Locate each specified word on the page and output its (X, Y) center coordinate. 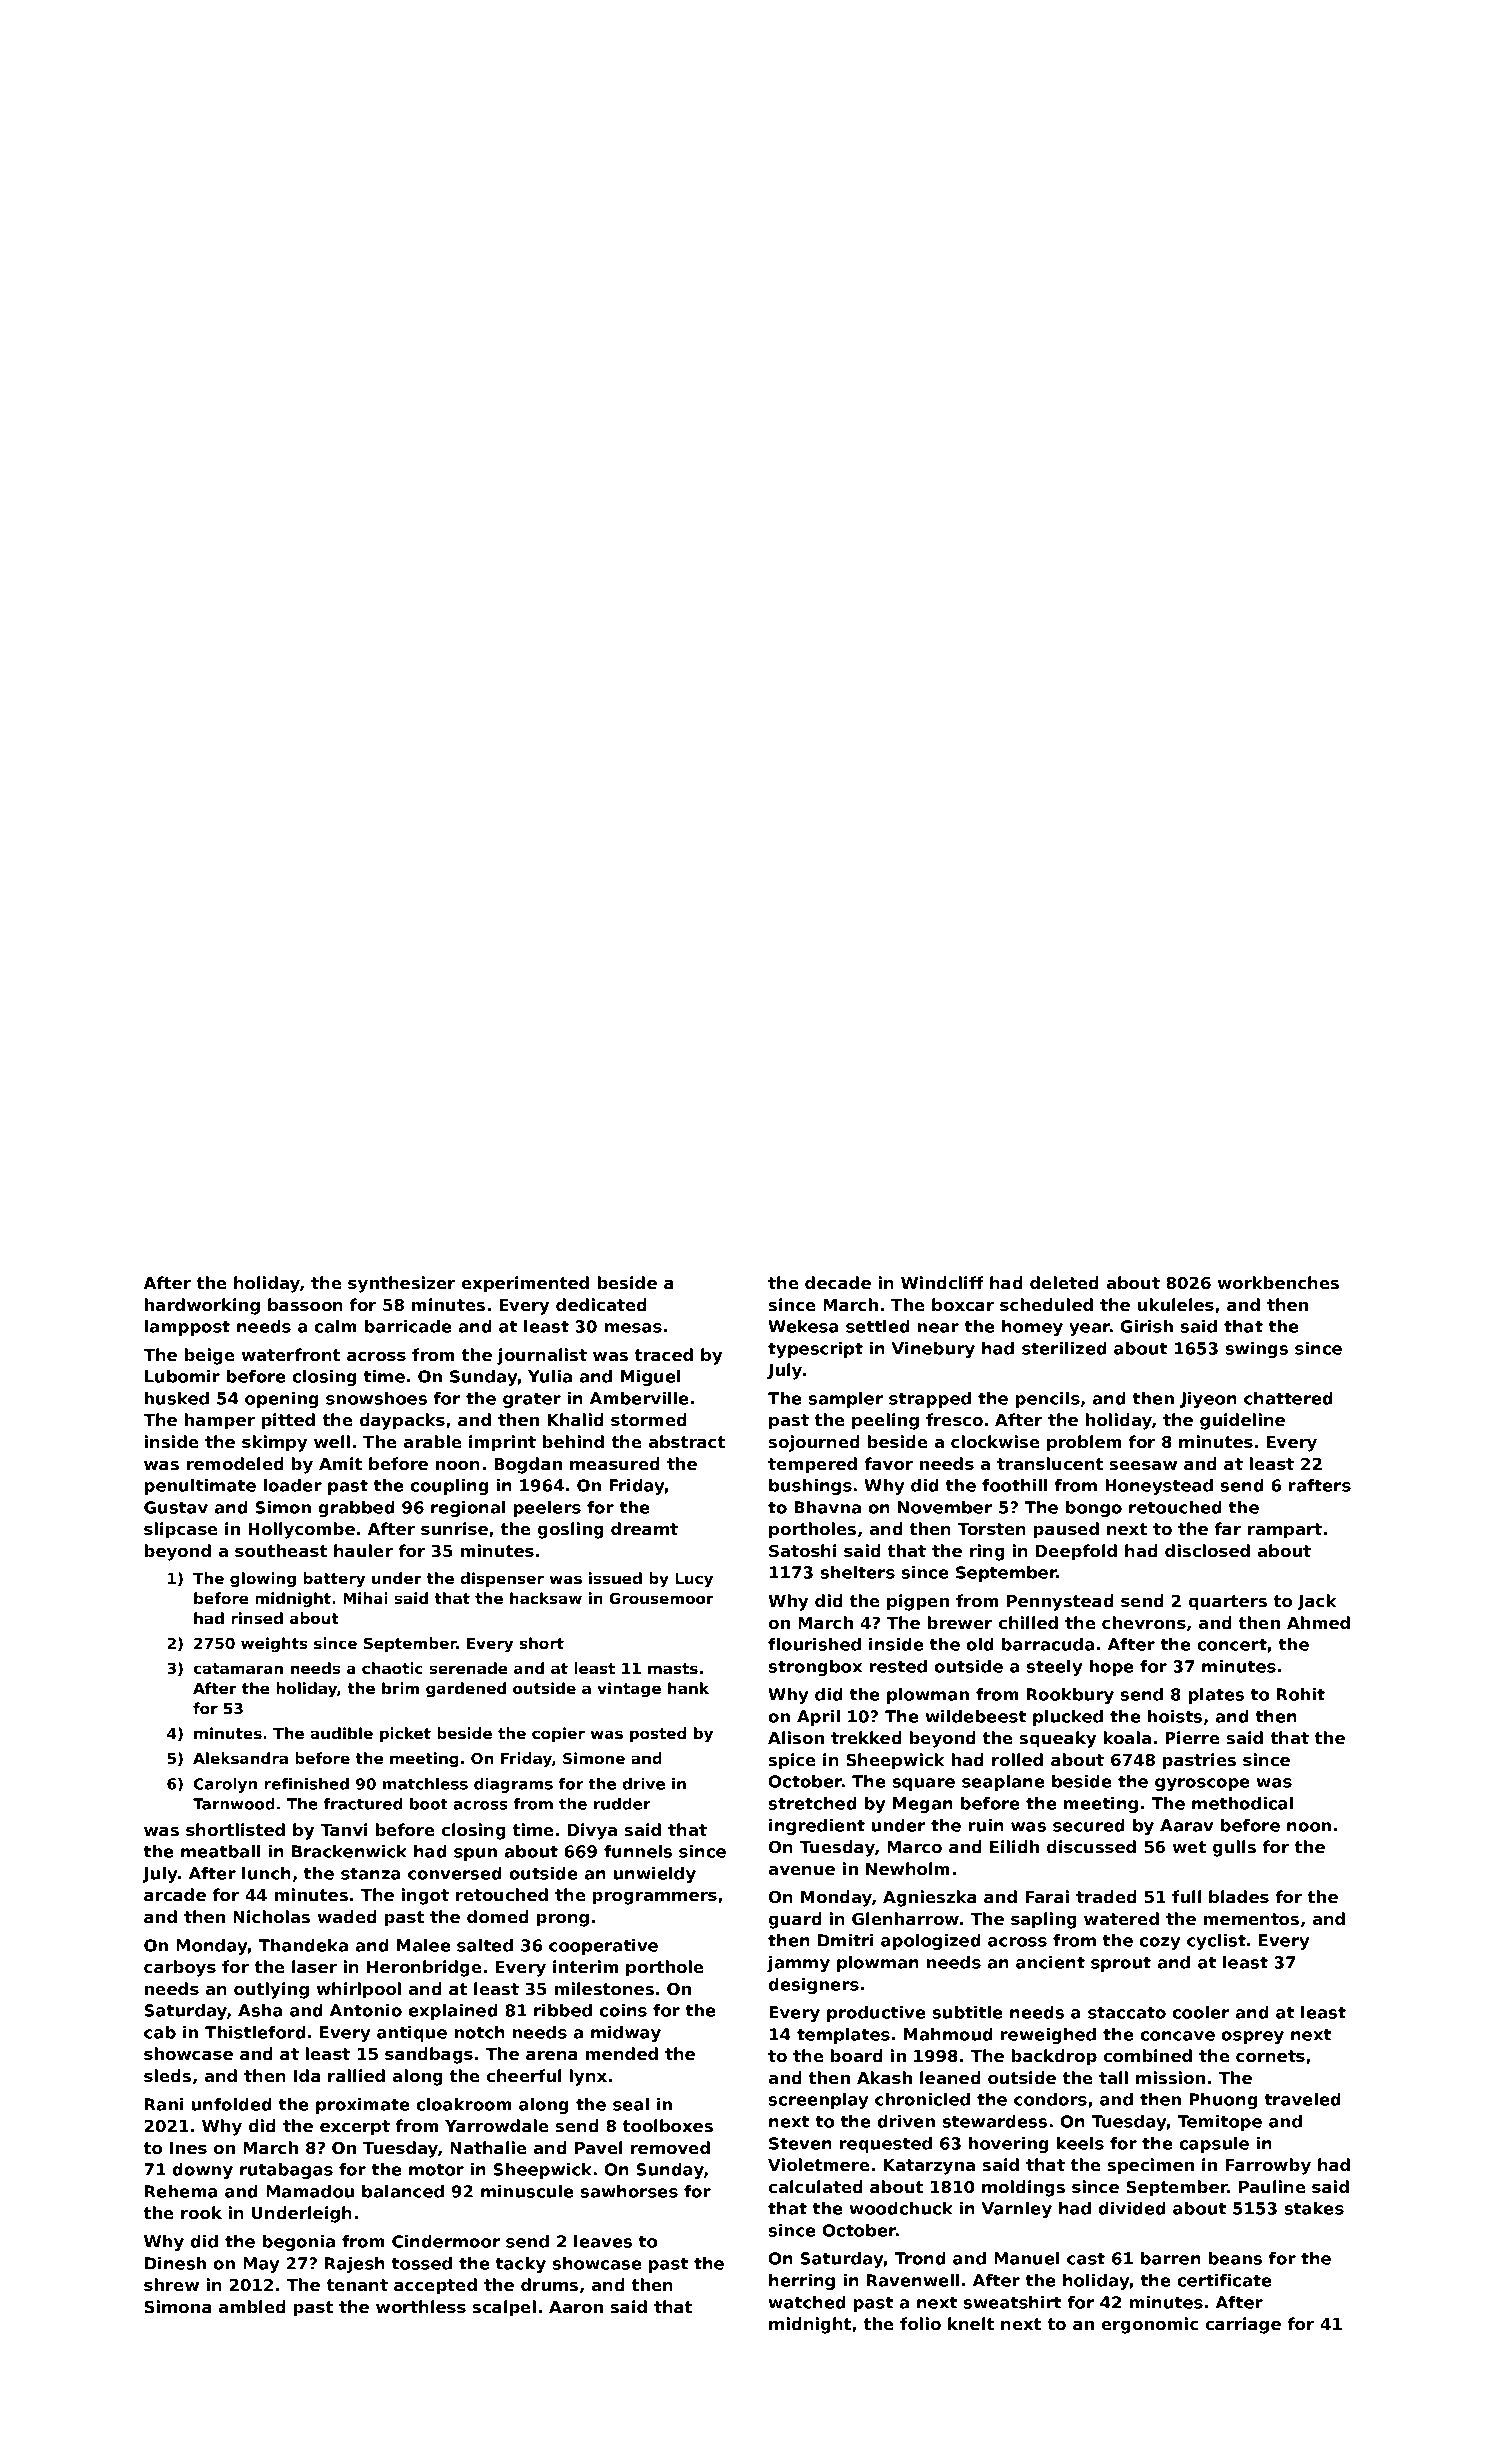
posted (658, 1734)
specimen (1151, 2166)
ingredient (817, 1827)
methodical (1243, 1803)
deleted (1064, 1282)
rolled (1017, 1759)
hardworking (202, 1306)
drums (549, 2284)
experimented (525, 1284)
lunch (266, 1873)
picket (405, 1734)
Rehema (181, 2191)
